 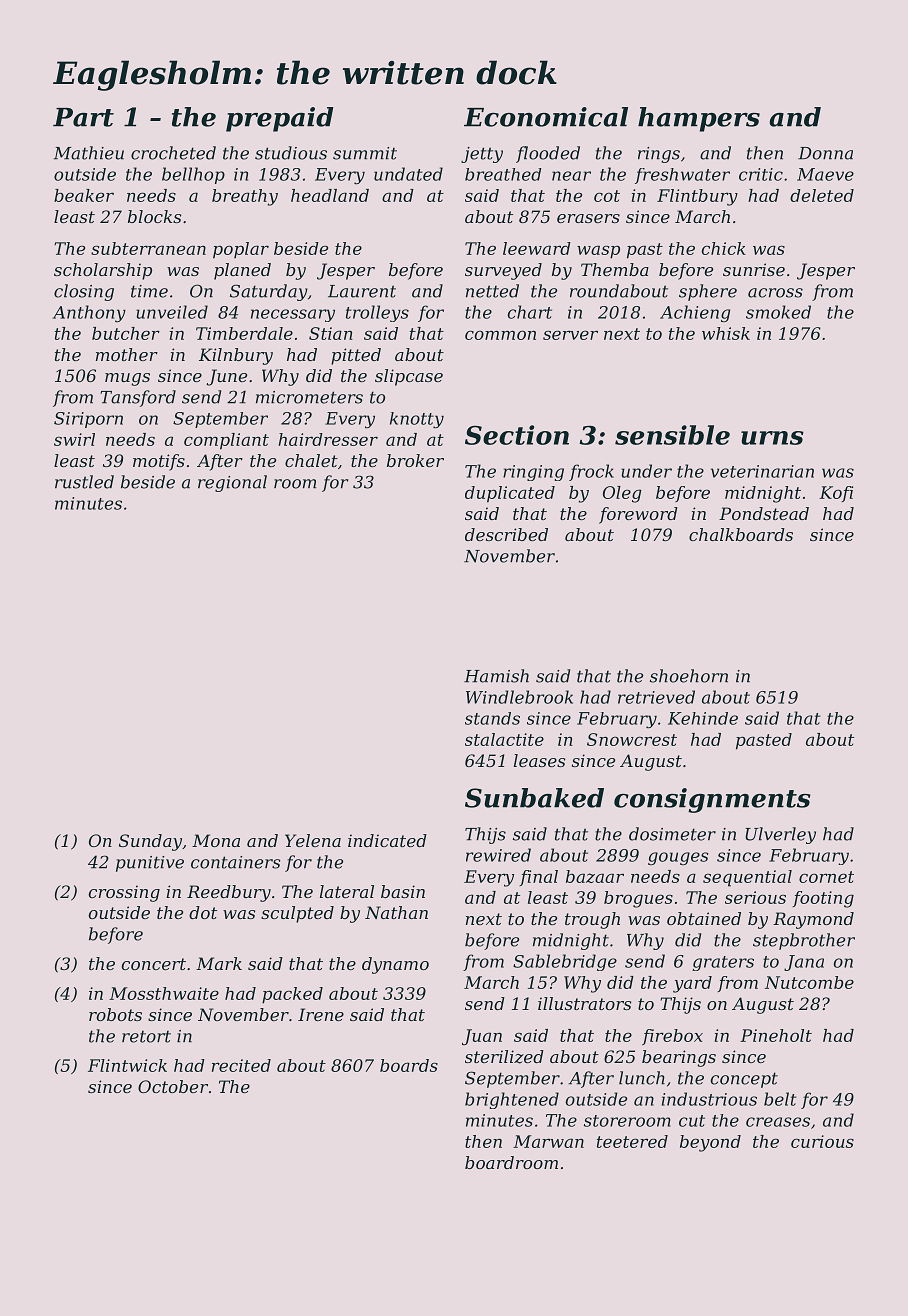 I want to click on chalet, so click(x=311, y=460).
